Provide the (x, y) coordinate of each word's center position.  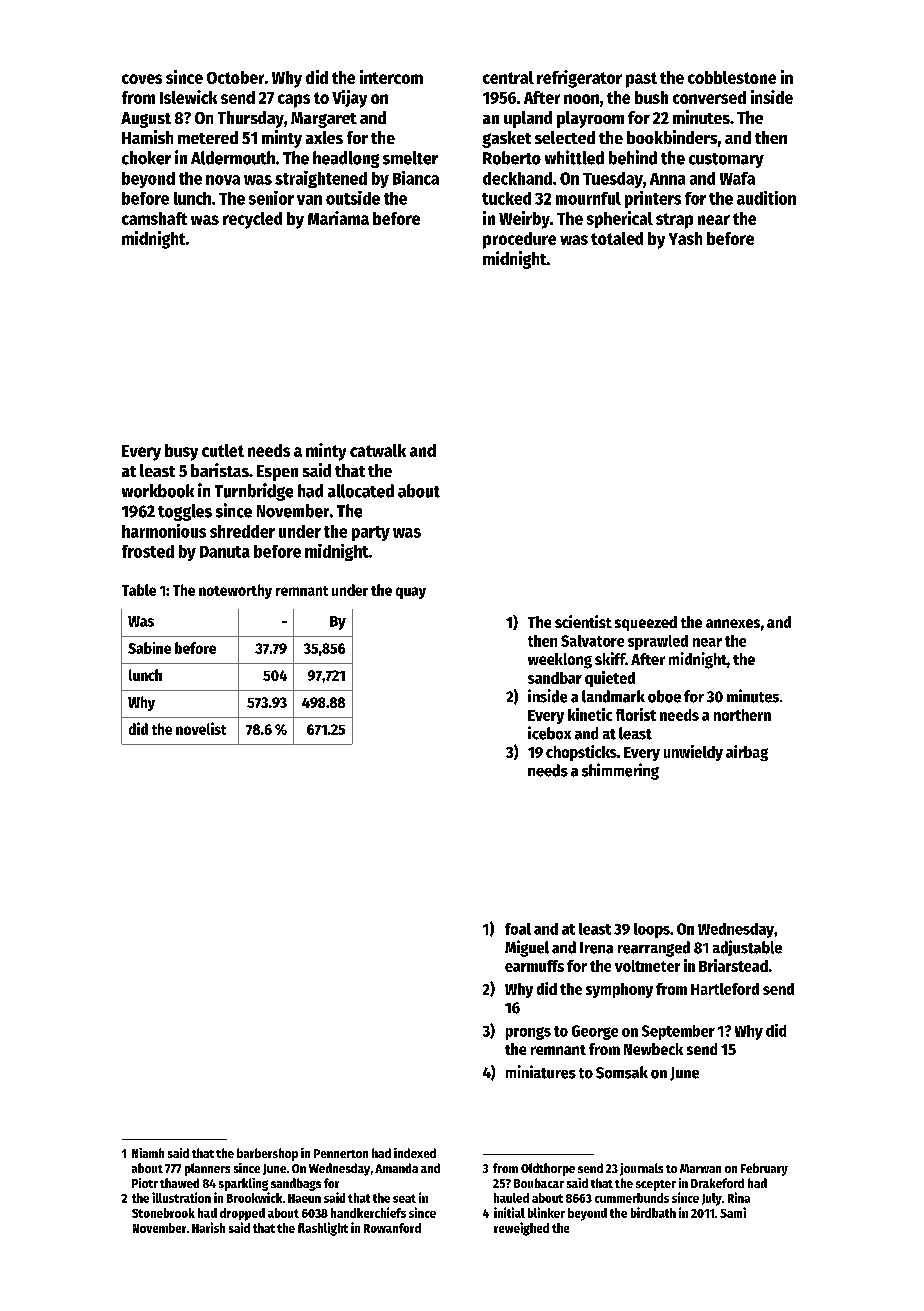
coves (142, 79)
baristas (220, 470)
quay (411, 593)
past (641, 80)
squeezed (646, 623)
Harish (208, 1227)
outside (353, 198)
